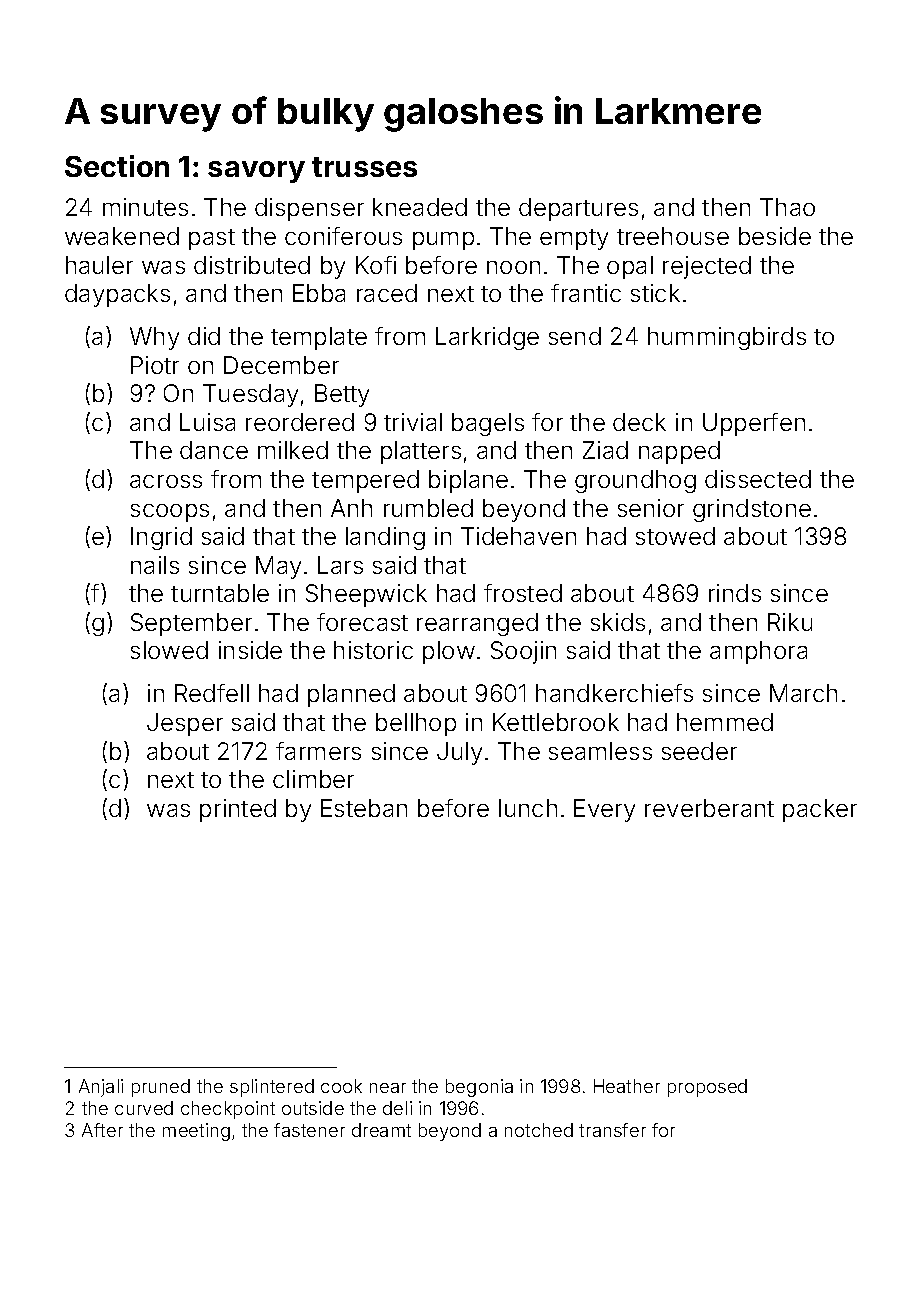 This image has height=1311, width=924. What do you see at coordinates (523, 652) in the image?
I see `Soojin` at bounding box center [523, 652].
